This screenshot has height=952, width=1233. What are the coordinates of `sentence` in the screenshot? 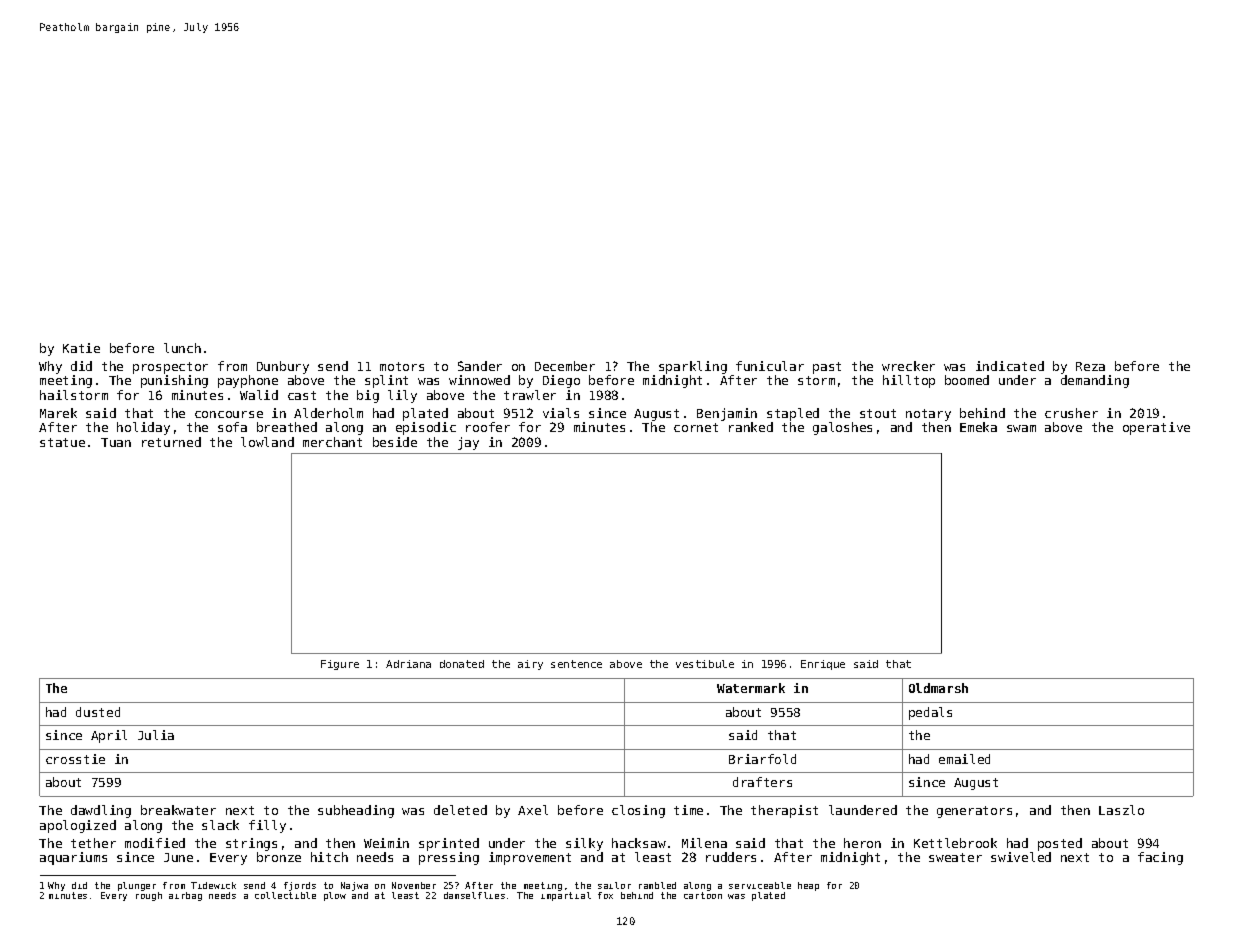 It's located at (576, 664).
